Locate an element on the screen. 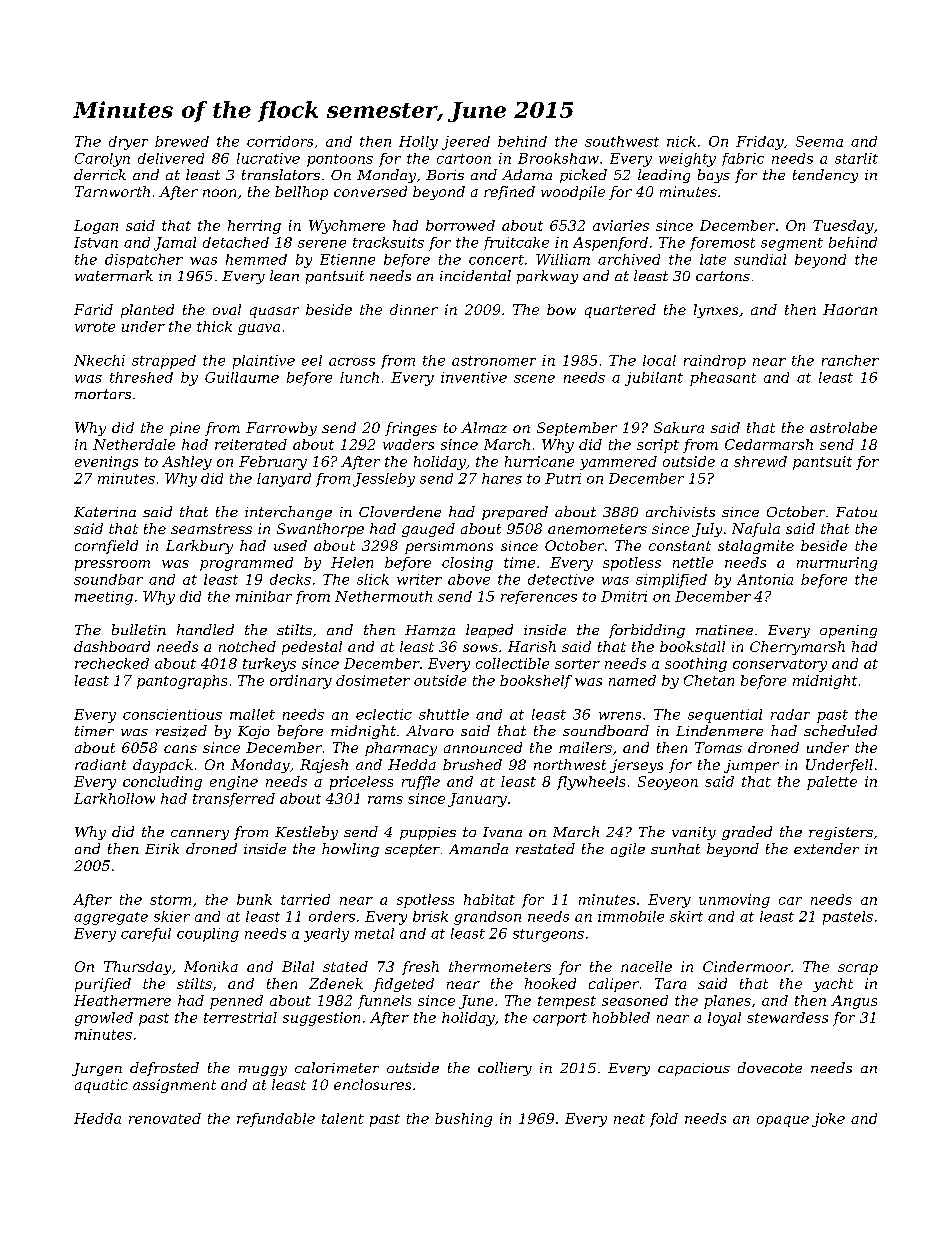  Eirik is located at coordinates (162, 848).
